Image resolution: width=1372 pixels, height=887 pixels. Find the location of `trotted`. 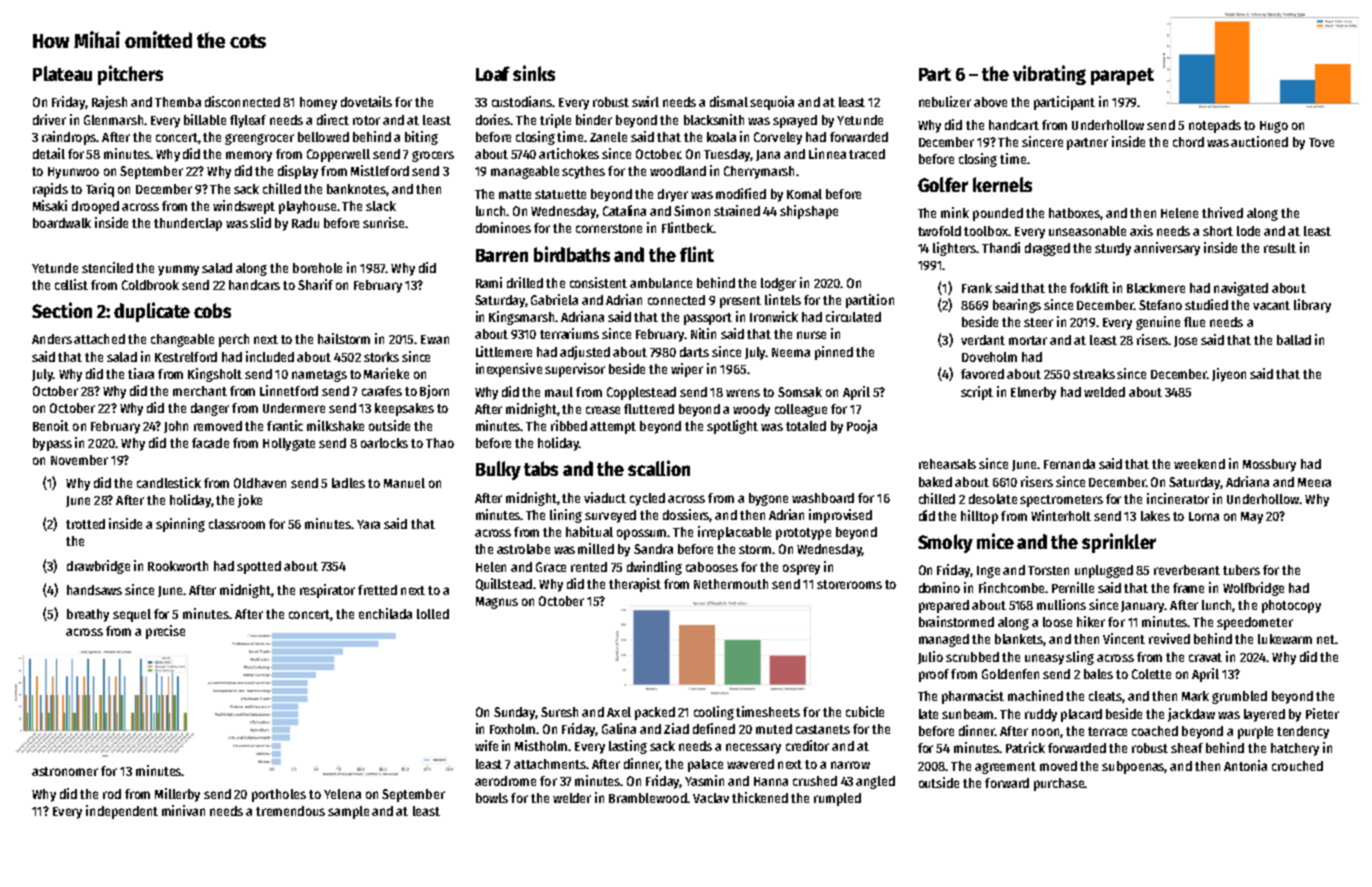

trotted is located at coordinates (85, 524).
